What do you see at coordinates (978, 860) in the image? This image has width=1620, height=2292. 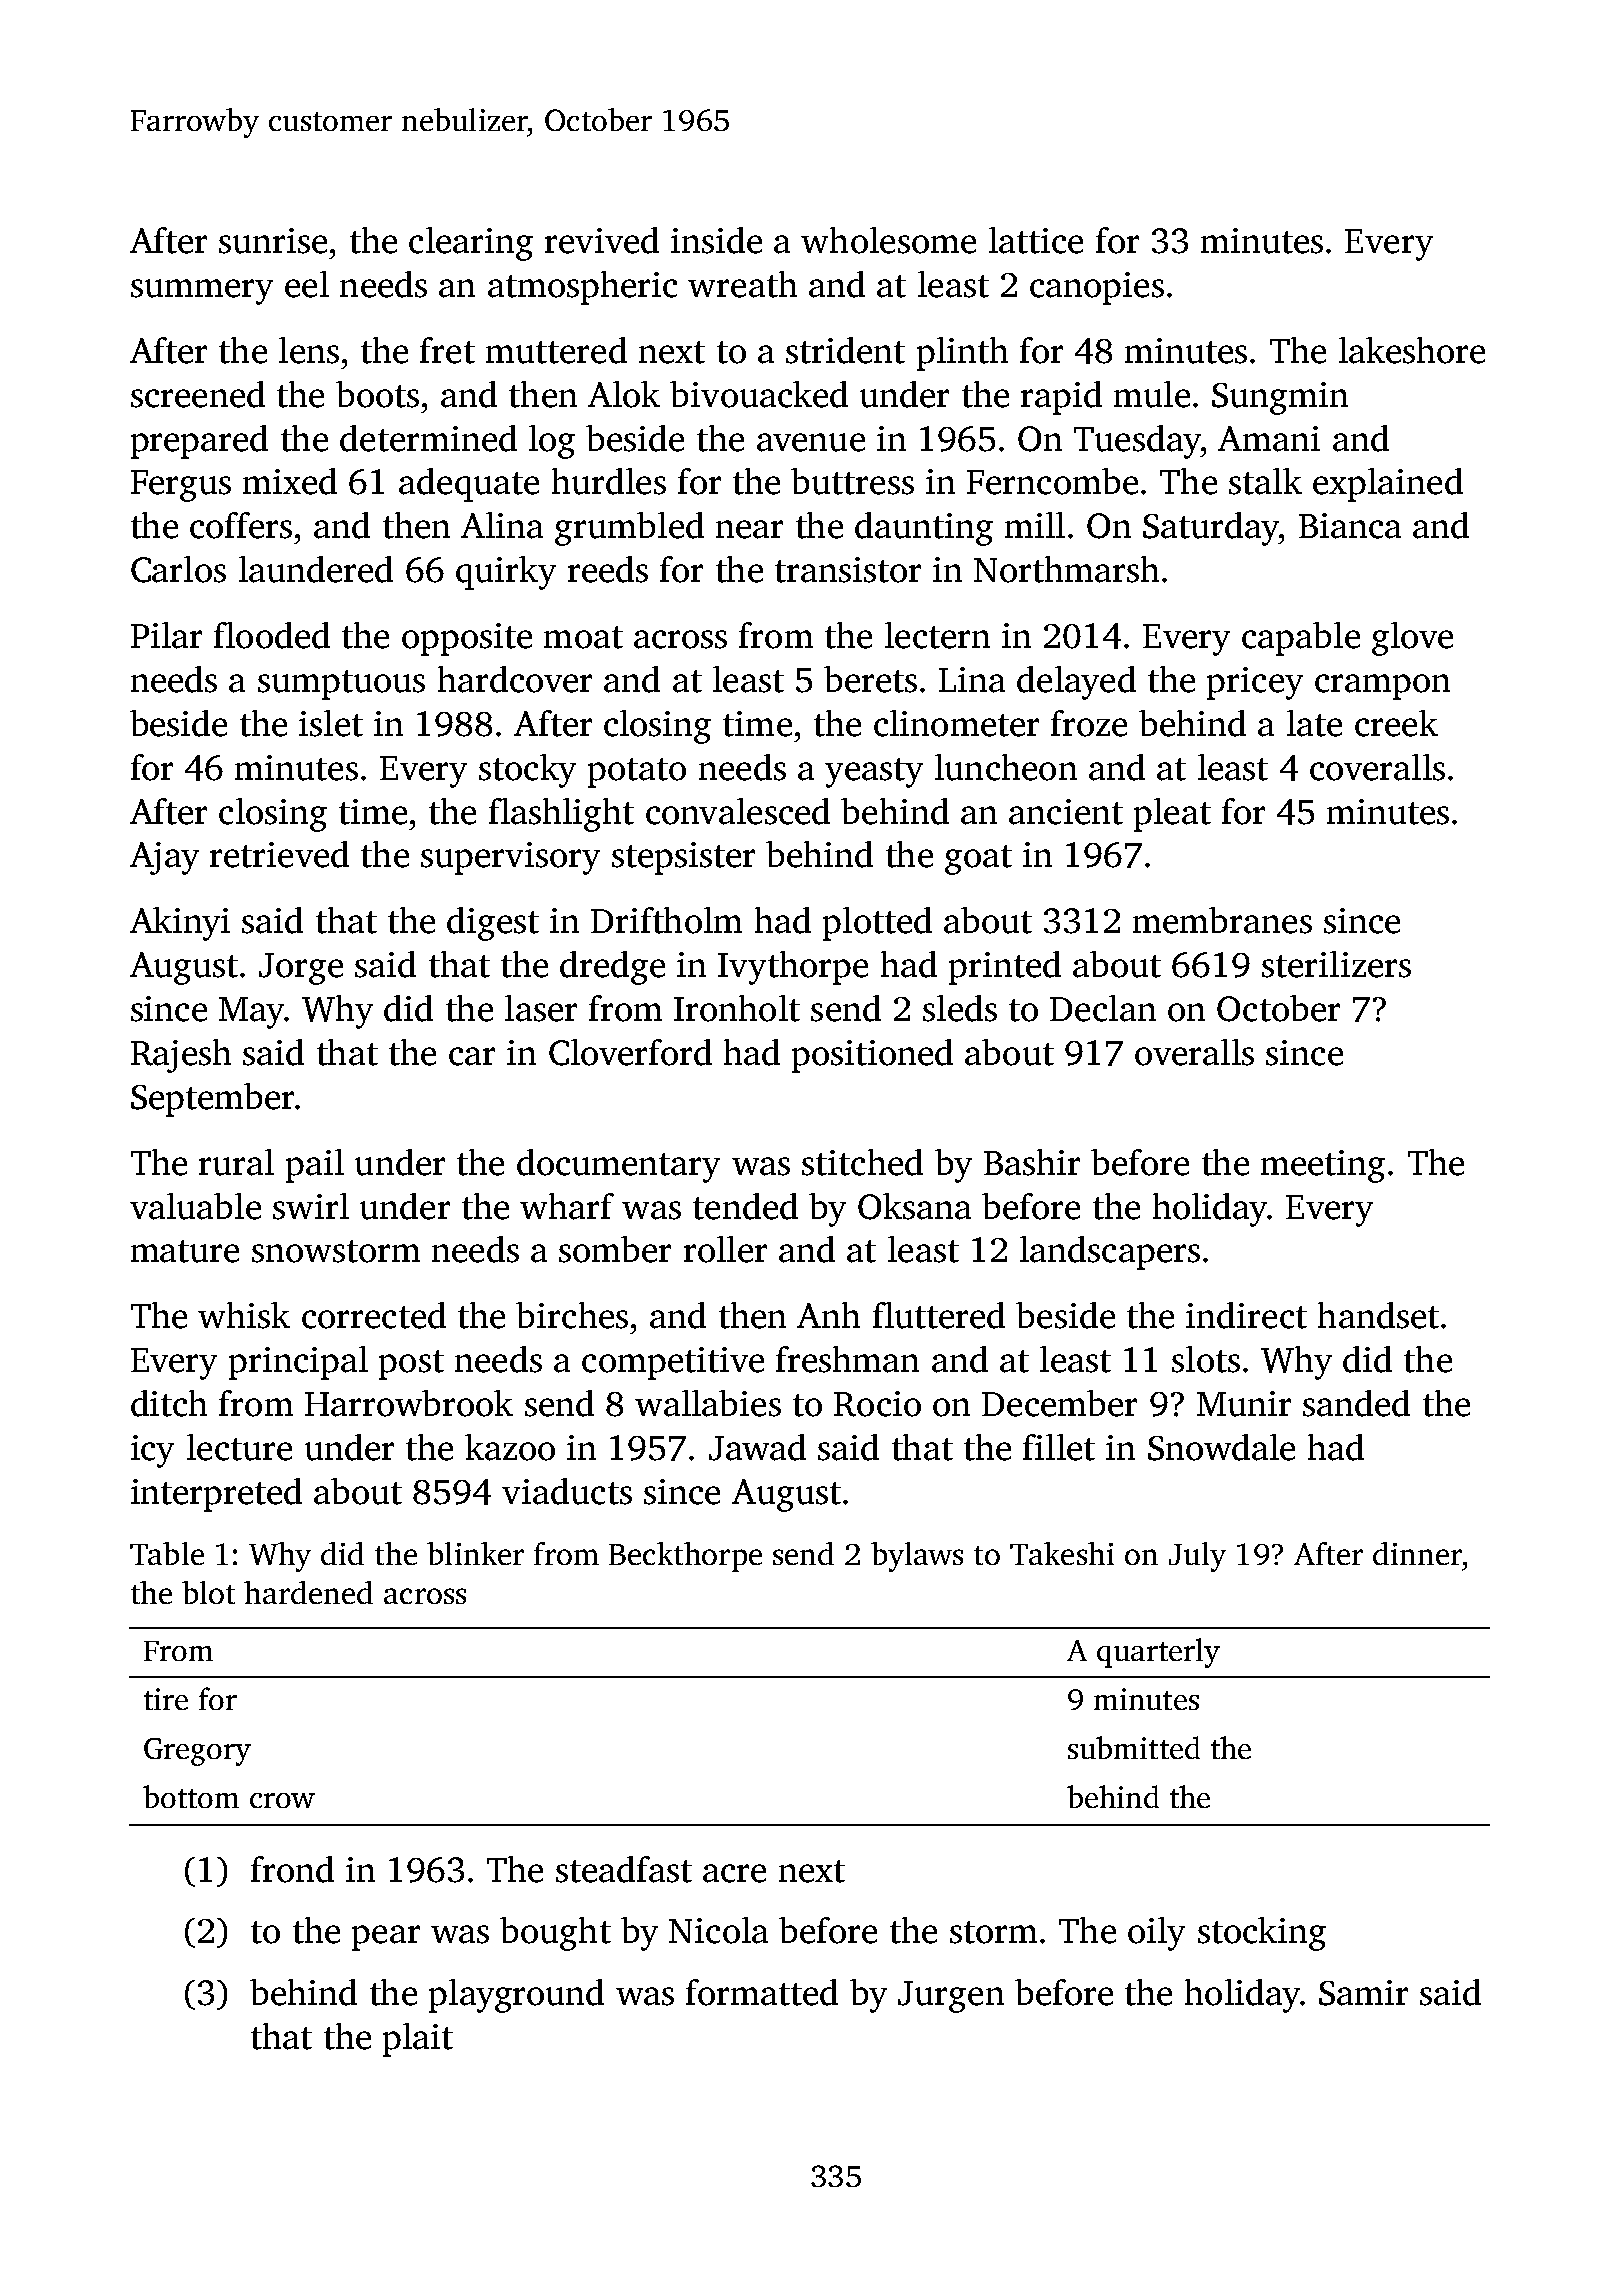 I see `goat` at bounding box center [978, 860].
